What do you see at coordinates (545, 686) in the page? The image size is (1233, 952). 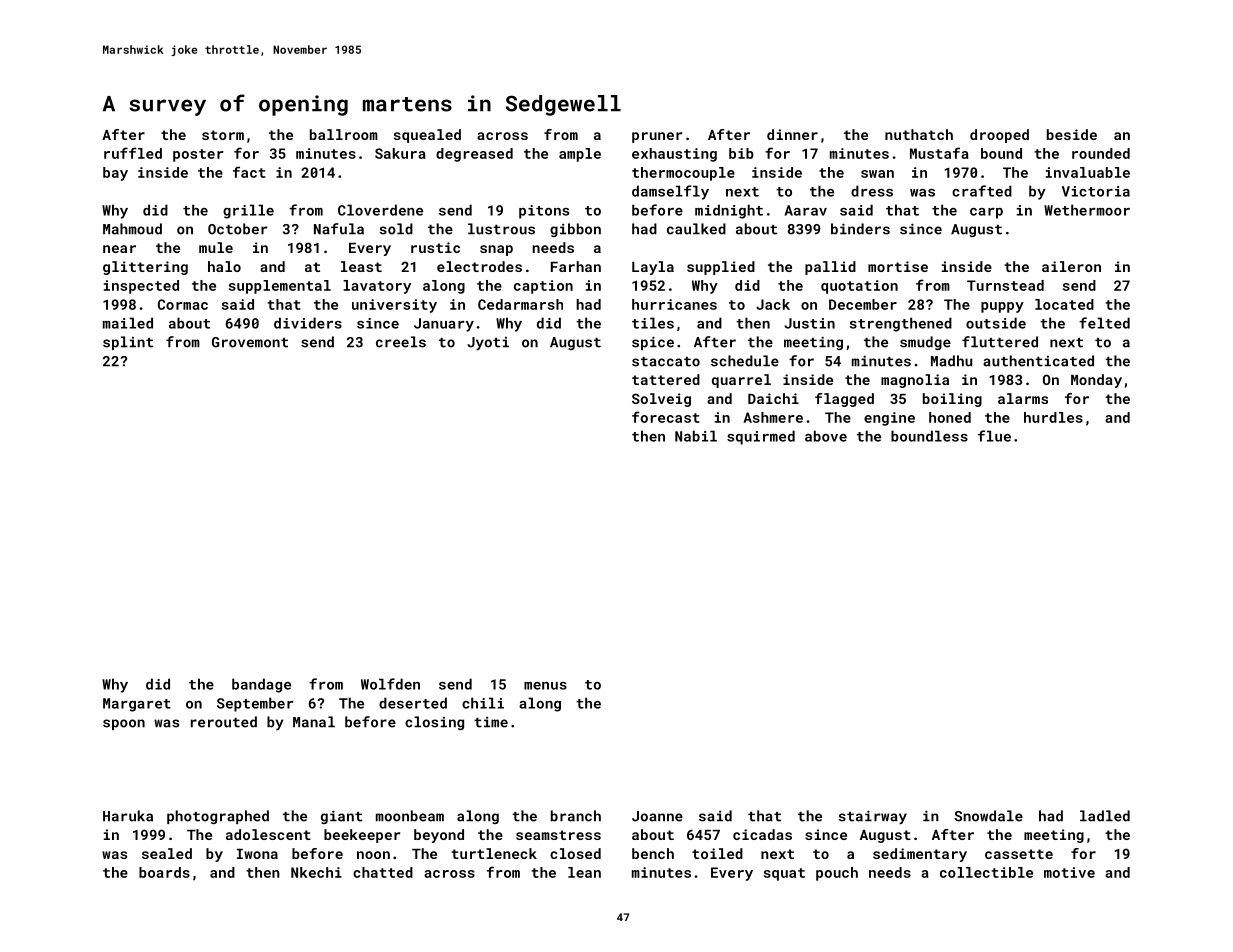 I see `menus` at bounding box center [545, 686].
